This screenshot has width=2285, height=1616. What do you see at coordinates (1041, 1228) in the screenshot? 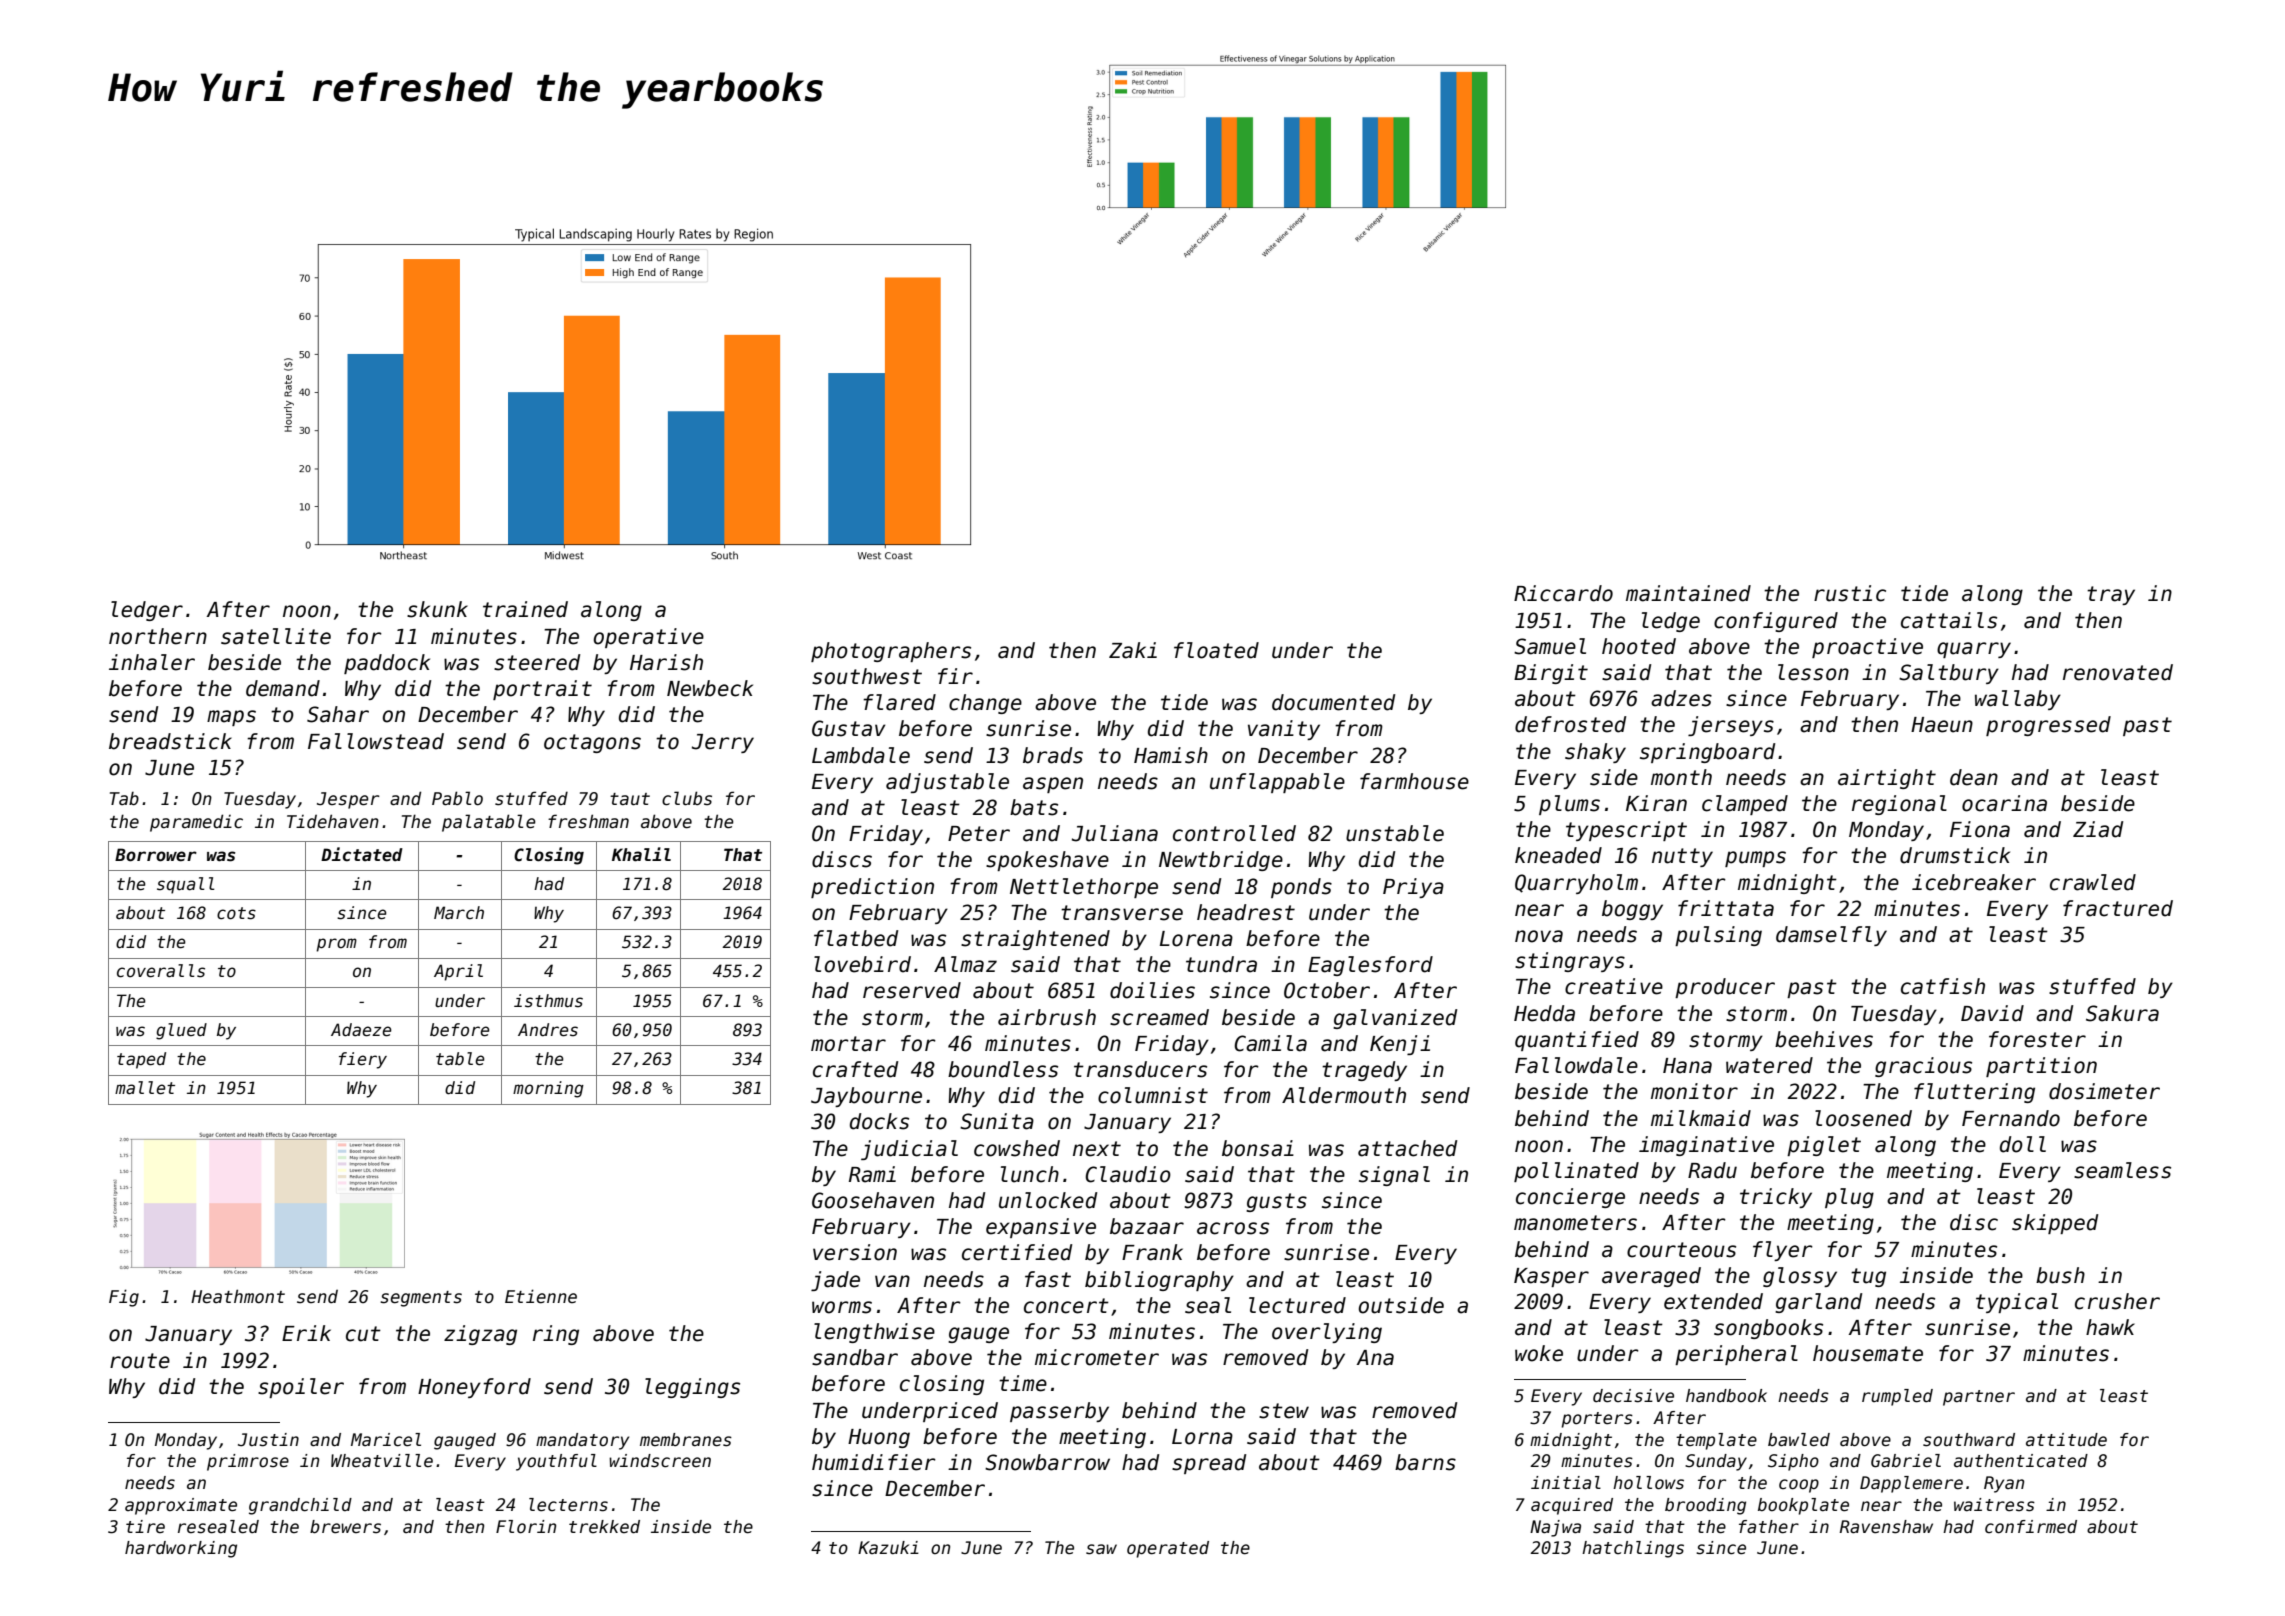
I see `expansive` at bounding box center [1041, 1228].
